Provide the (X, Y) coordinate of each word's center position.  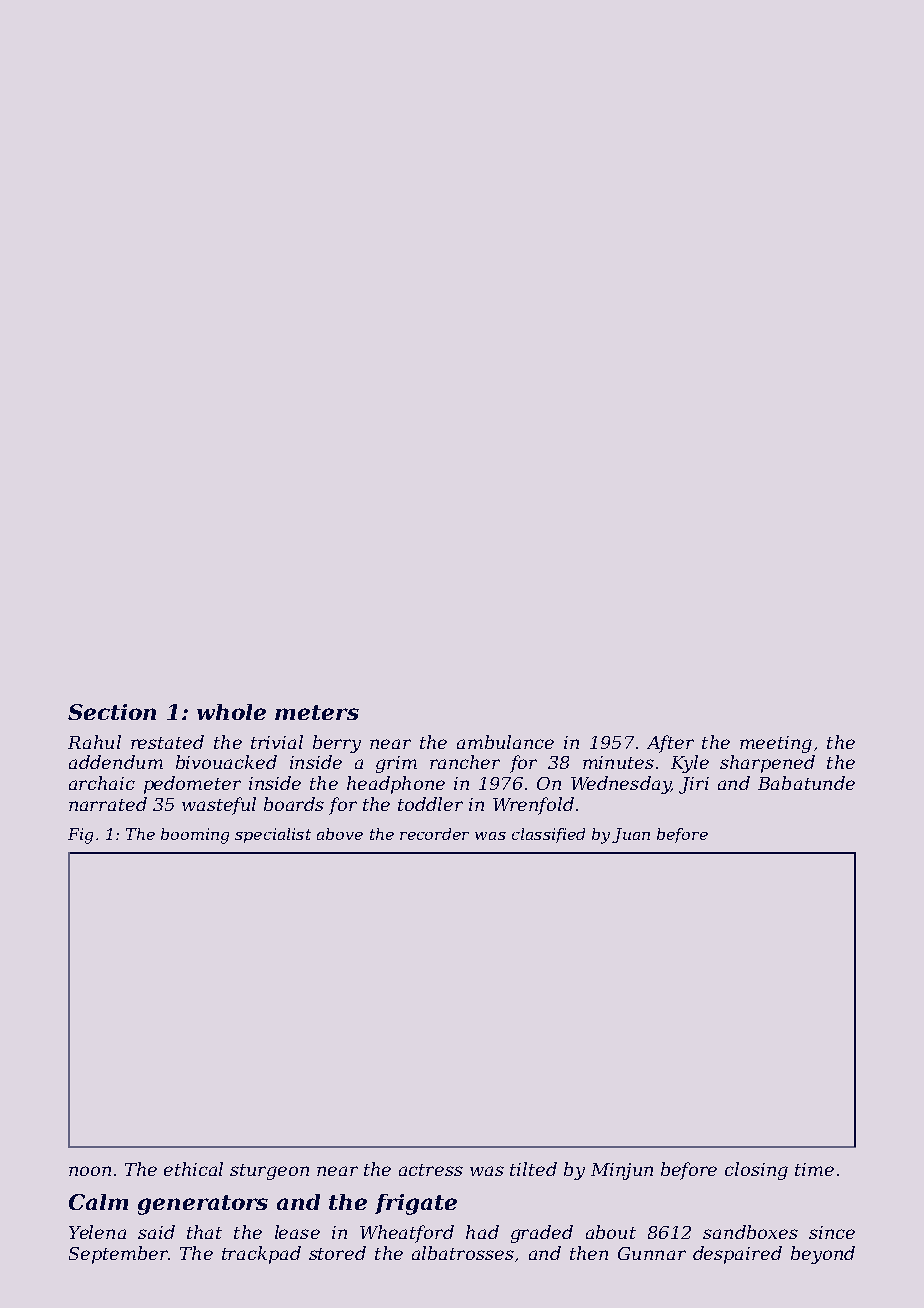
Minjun (622, 1171)
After (670, 744)
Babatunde (806, 783)
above (340, 834)
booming (195, 836)
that (204, 1232)
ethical (193, 1169)
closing (756, 1171)
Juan (631, 835)
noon (90, 1171)
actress (431, 1170)
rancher (465, 762)
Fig (80, 836)
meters (317, 712)
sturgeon (269, 1172)
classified (548, 835)
